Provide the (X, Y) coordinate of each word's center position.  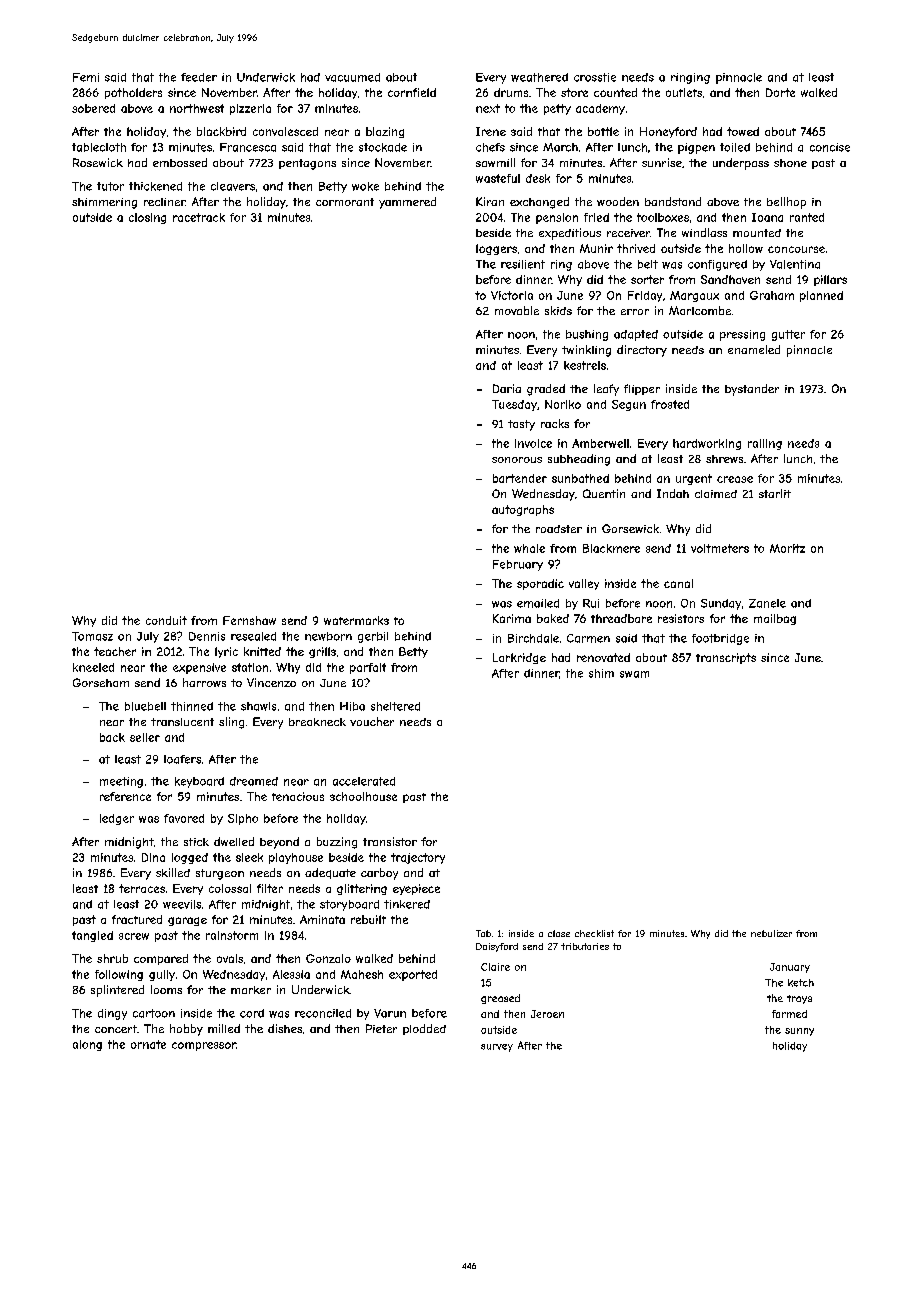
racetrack (199, 217)
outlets (684, 92)
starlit (775, 493)
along (87, 1045)
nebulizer (771, 933)
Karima (512, 618)
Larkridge (519, 658)
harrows (204, 682)
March (560, 147)
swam (634, 674)
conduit (166, 620)
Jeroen (547, 1014)
